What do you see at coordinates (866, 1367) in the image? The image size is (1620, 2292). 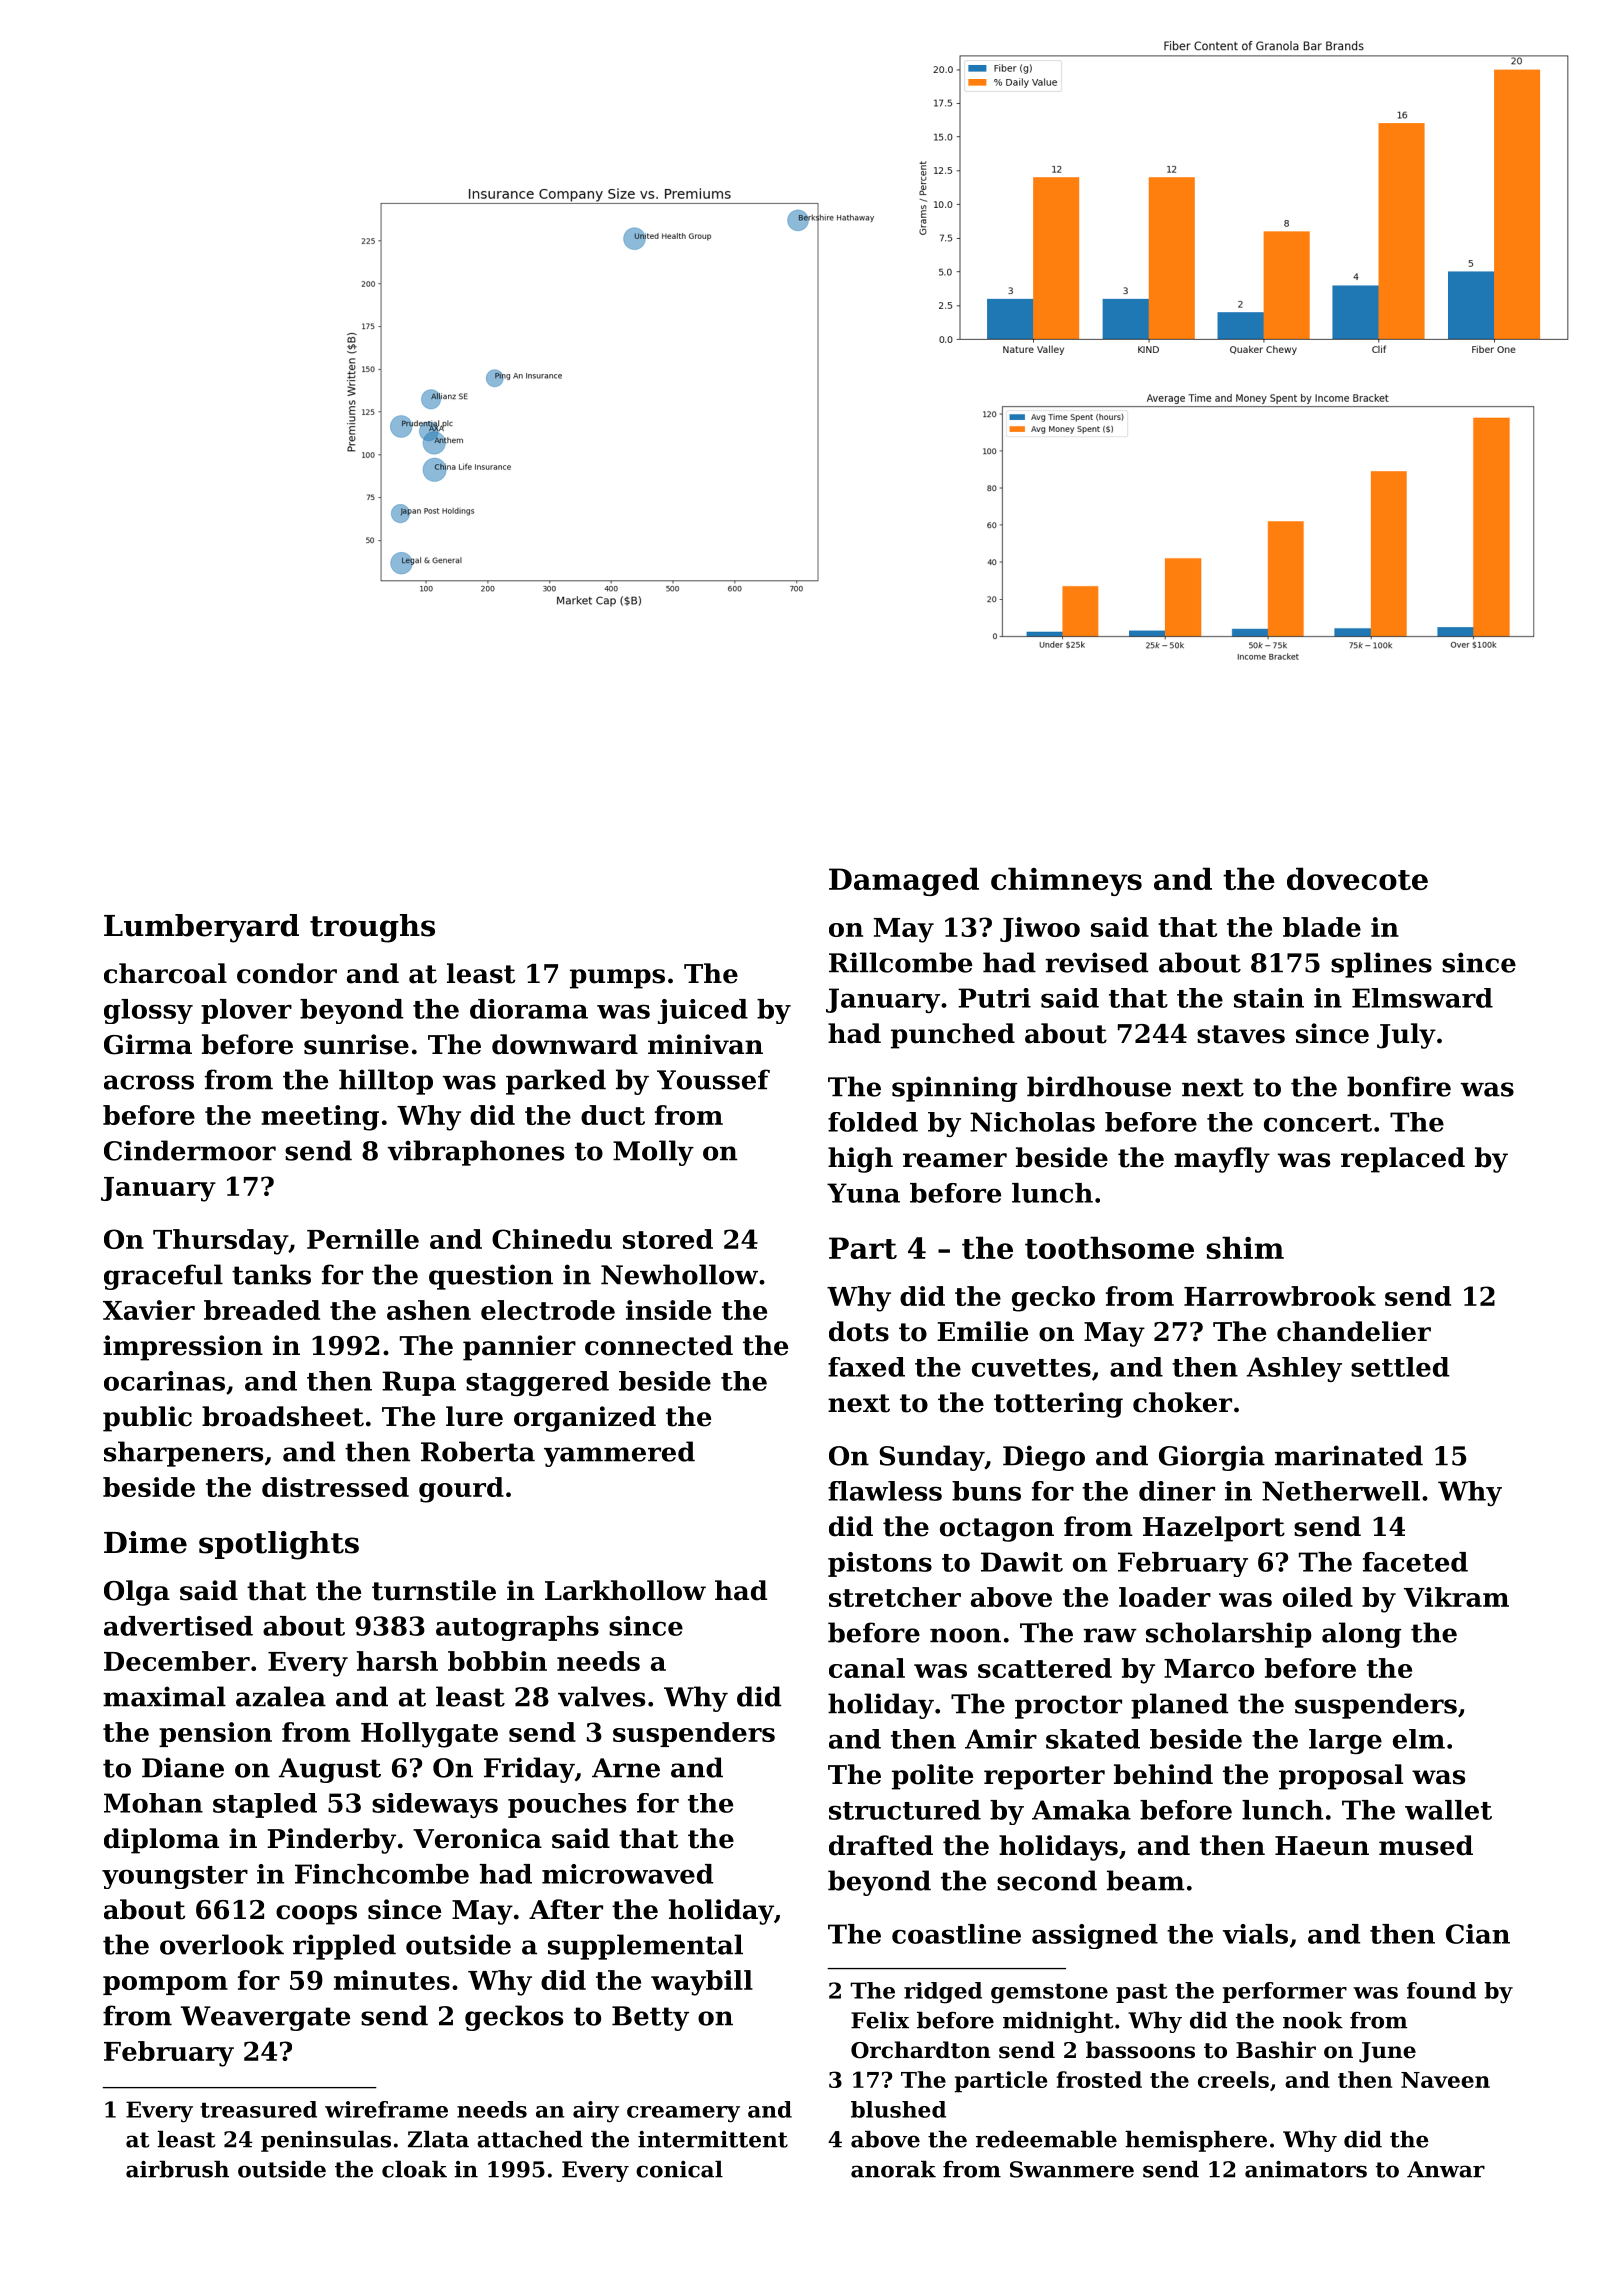 I see `faxed` at bounding box center [866, 1367].
